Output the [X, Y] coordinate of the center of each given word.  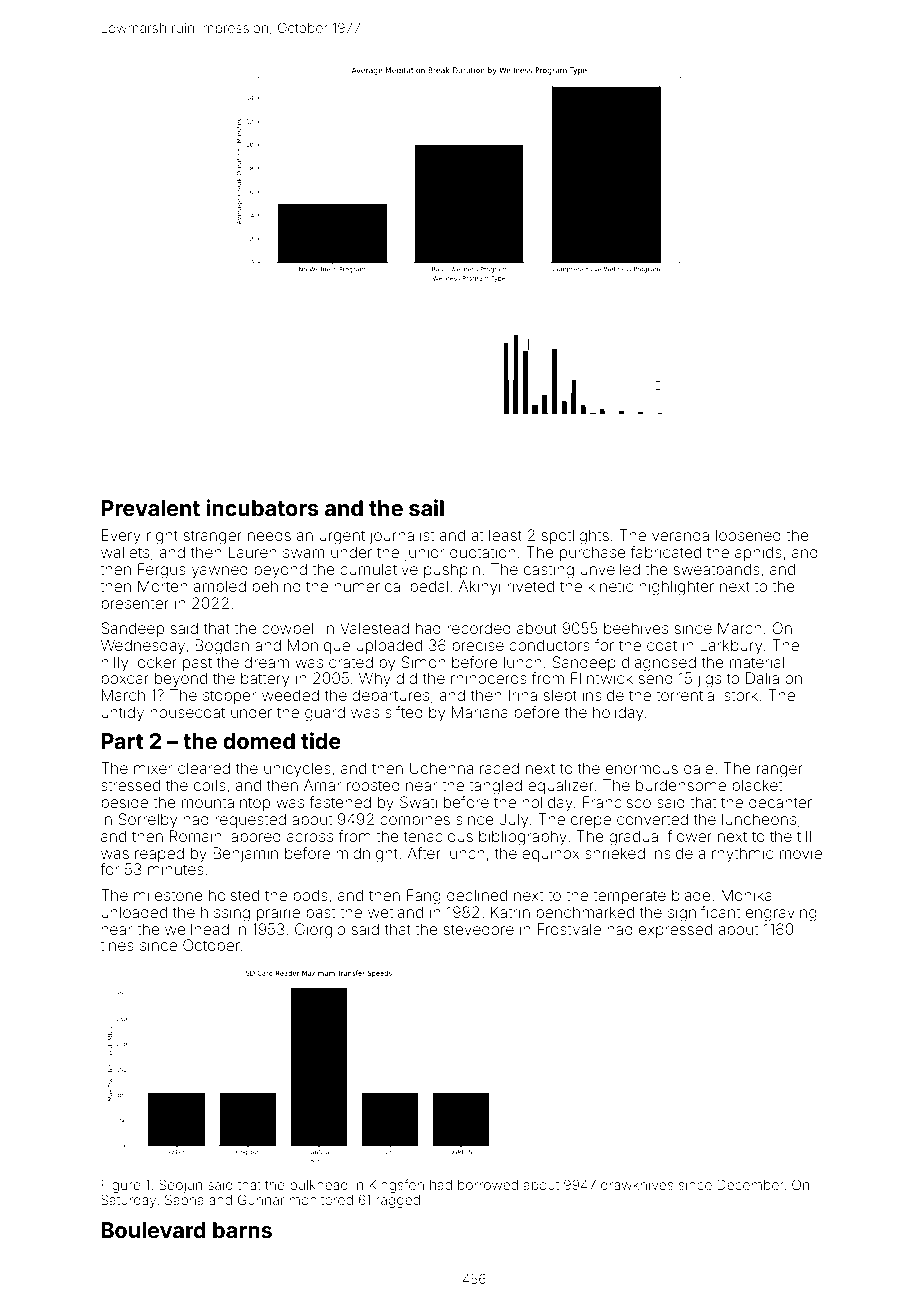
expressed [675, 930]
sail [426, 508]
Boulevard [153, 1230]
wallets [125, 552]
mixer [153, 768]
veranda [680, 535]
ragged [398, 1201]
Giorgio [320, 931]
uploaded [389, 646]
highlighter [676, 588]
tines [117, 945]
